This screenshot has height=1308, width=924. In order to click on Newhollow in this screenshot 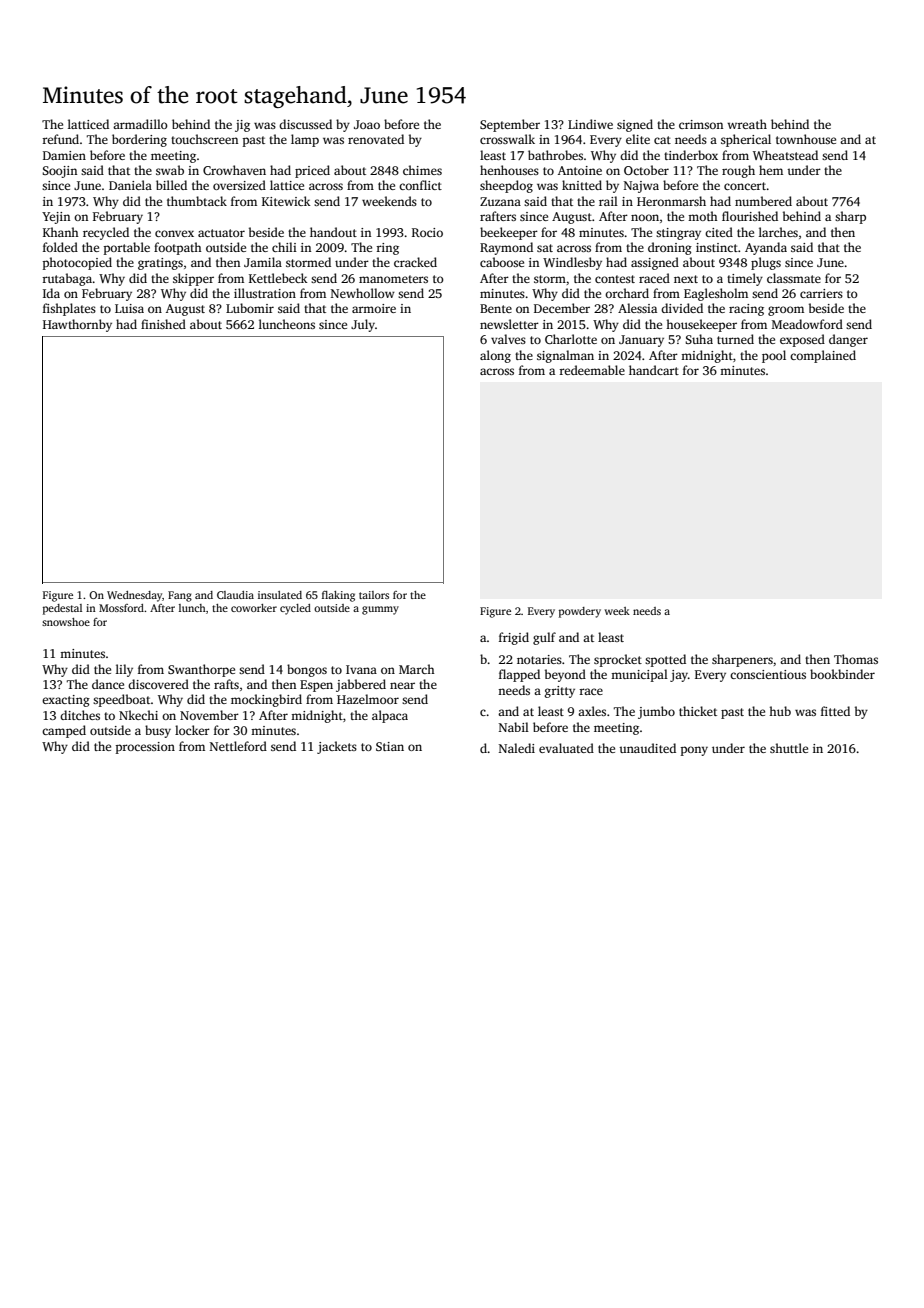, I will do `click(363, 293)`.
